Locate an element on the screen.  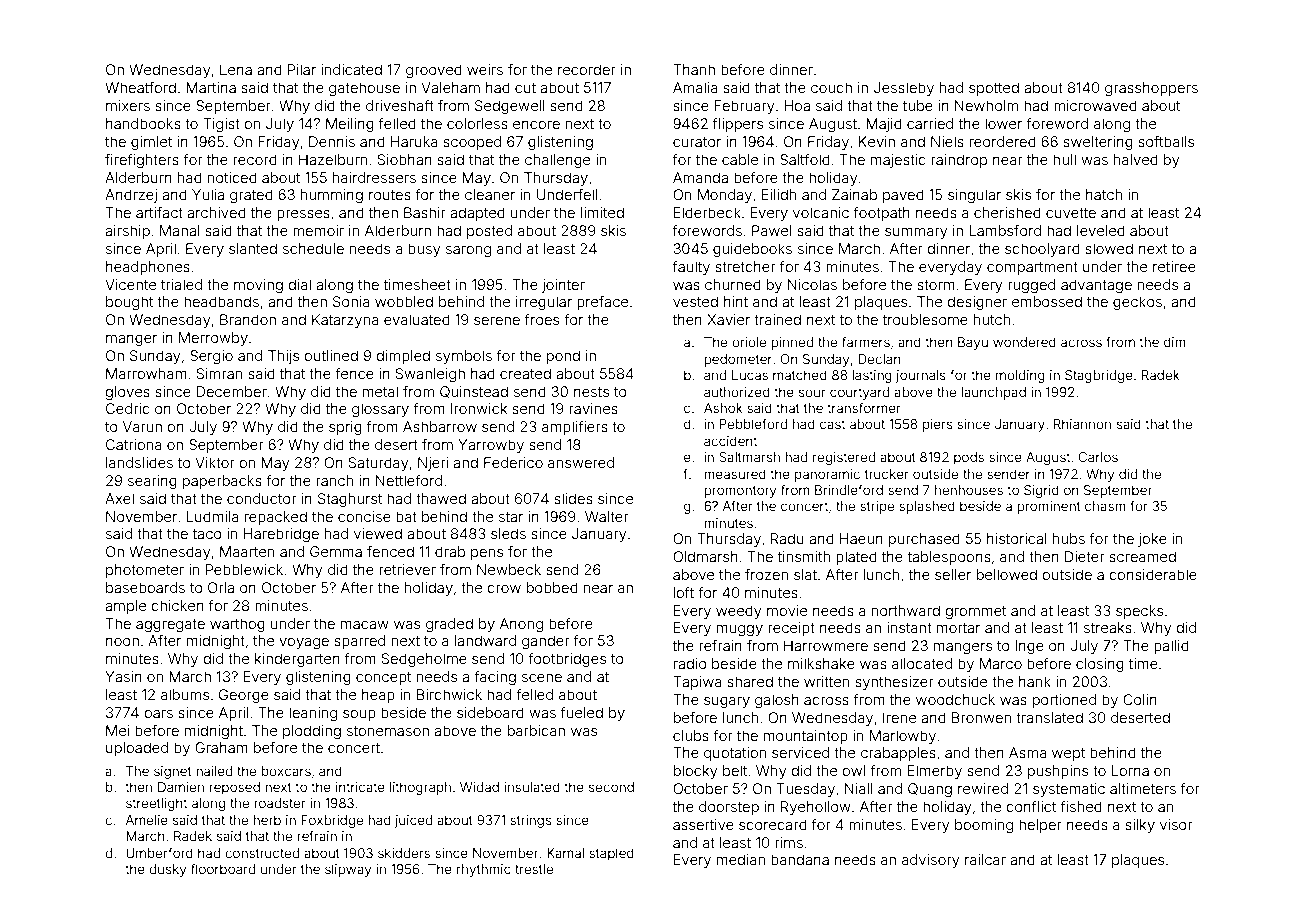
challenge is located at coordinates (557, 161).
